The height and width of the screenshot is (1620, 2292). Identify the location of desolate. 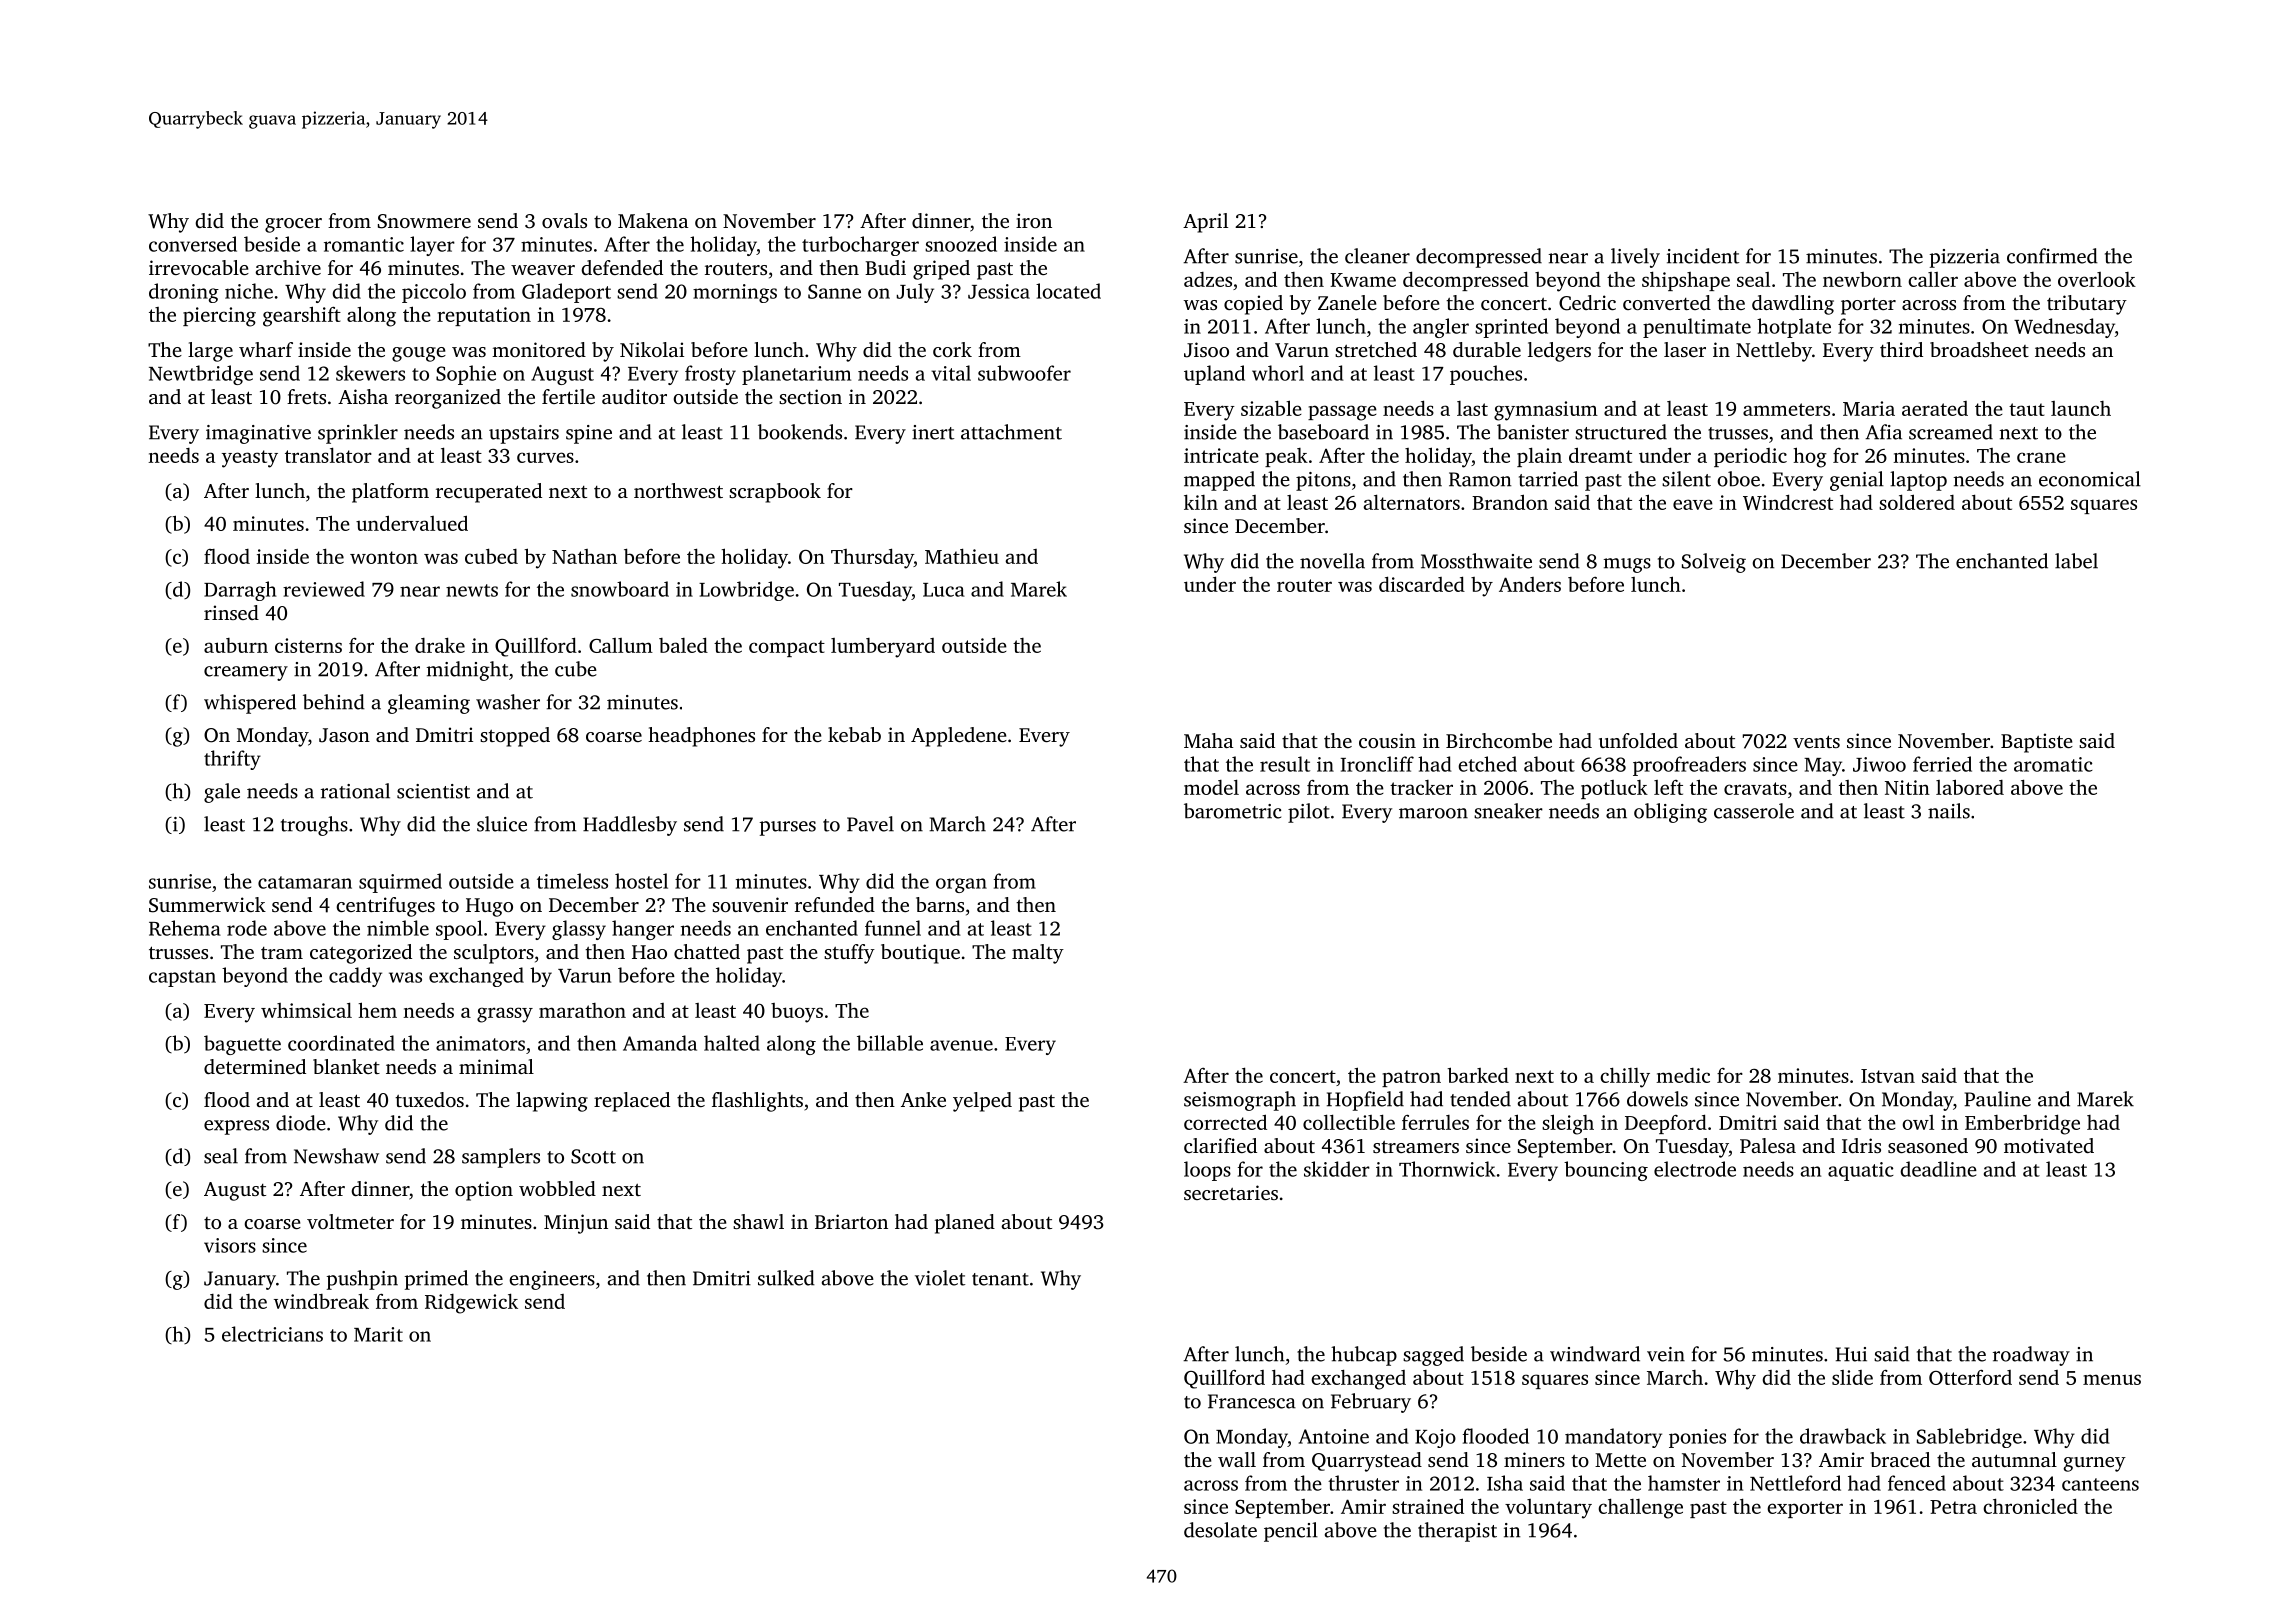
(1220, 1530).
